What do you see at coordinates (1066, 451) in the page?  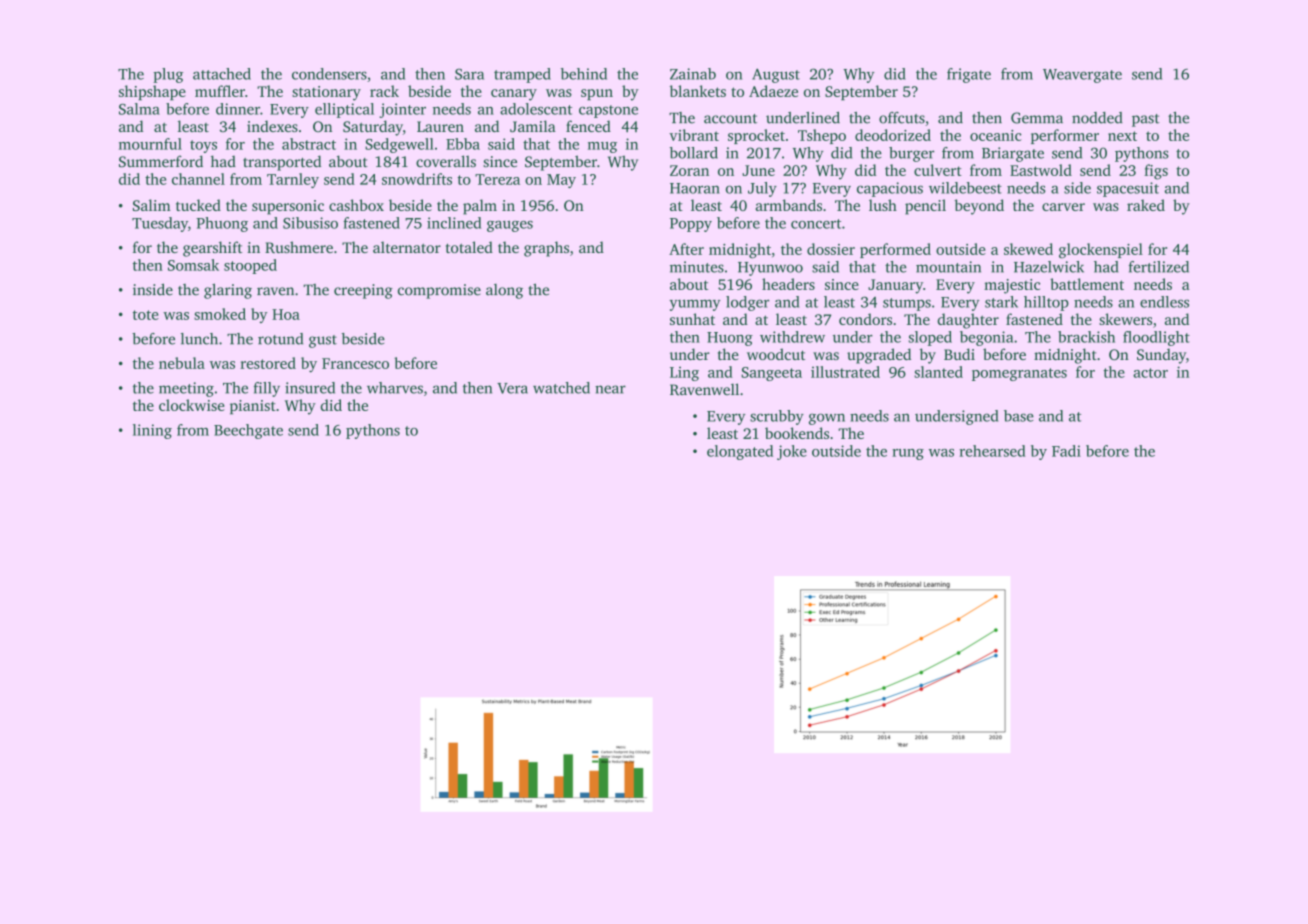 I see `Fadi` at bounding box center [1066, 451].
